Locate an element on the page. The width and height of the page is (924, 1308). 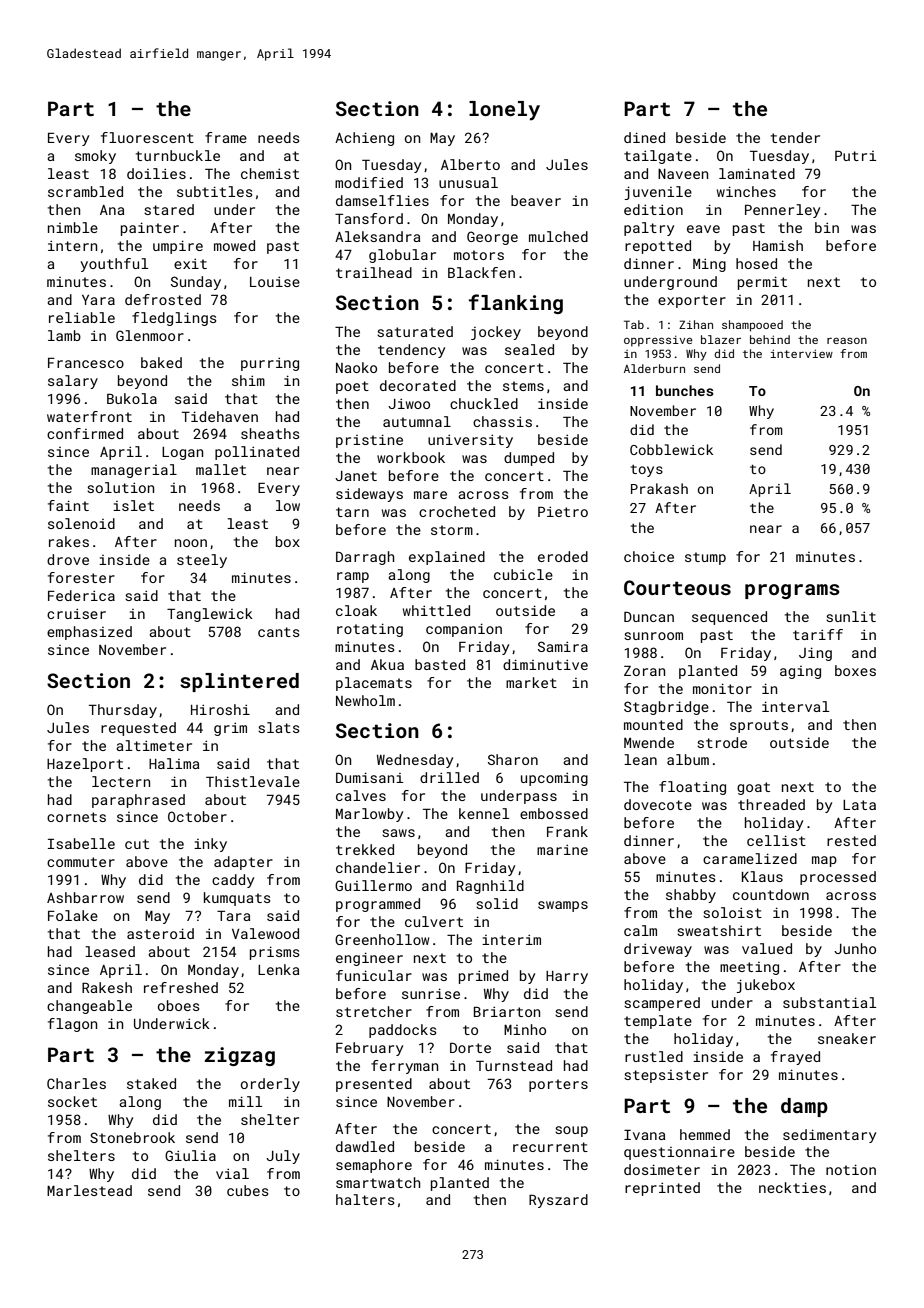
noon is located at coordinates (191, 543).
